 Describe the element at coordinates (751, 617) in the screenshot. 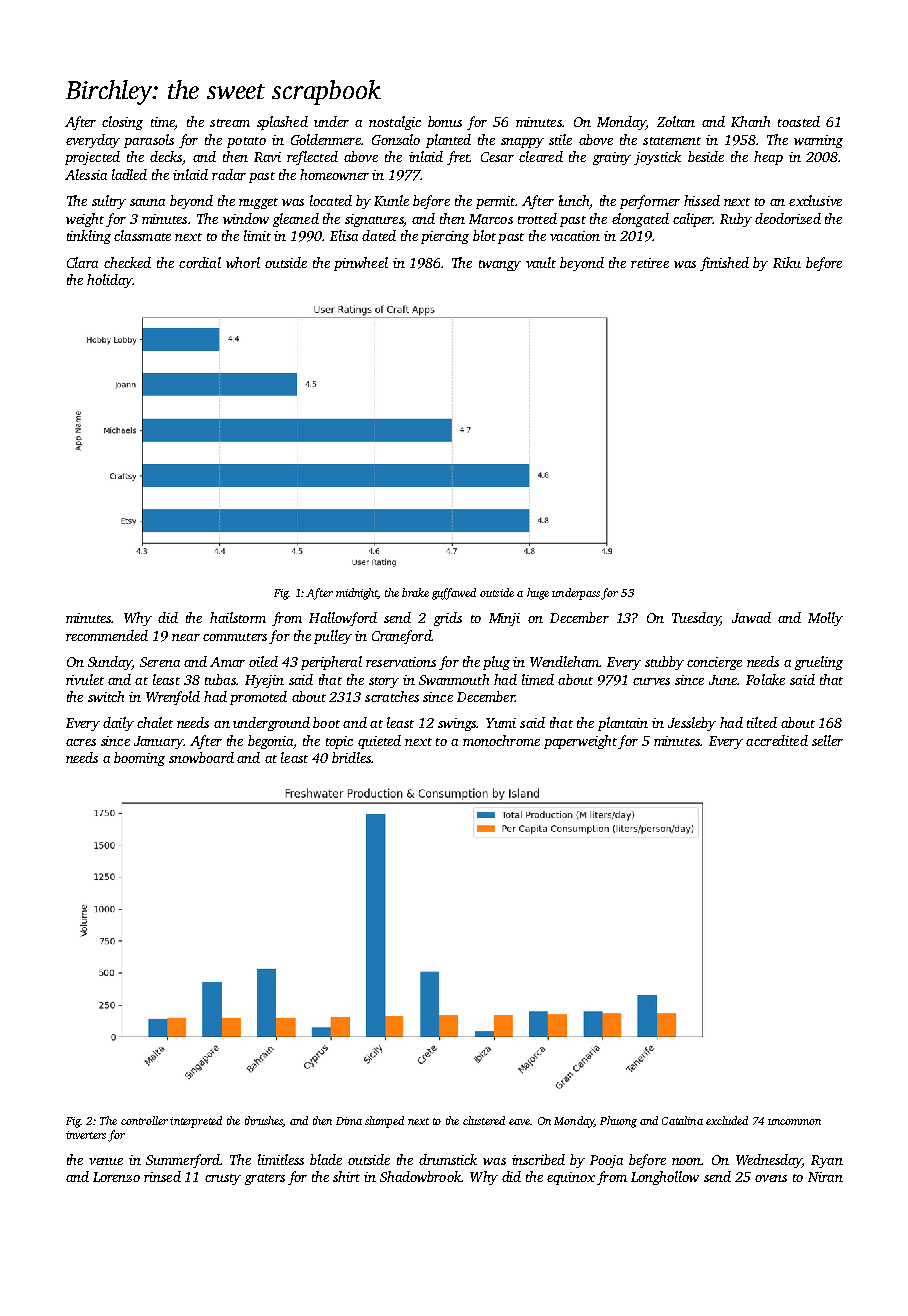

I see `Jawad` at that location.
